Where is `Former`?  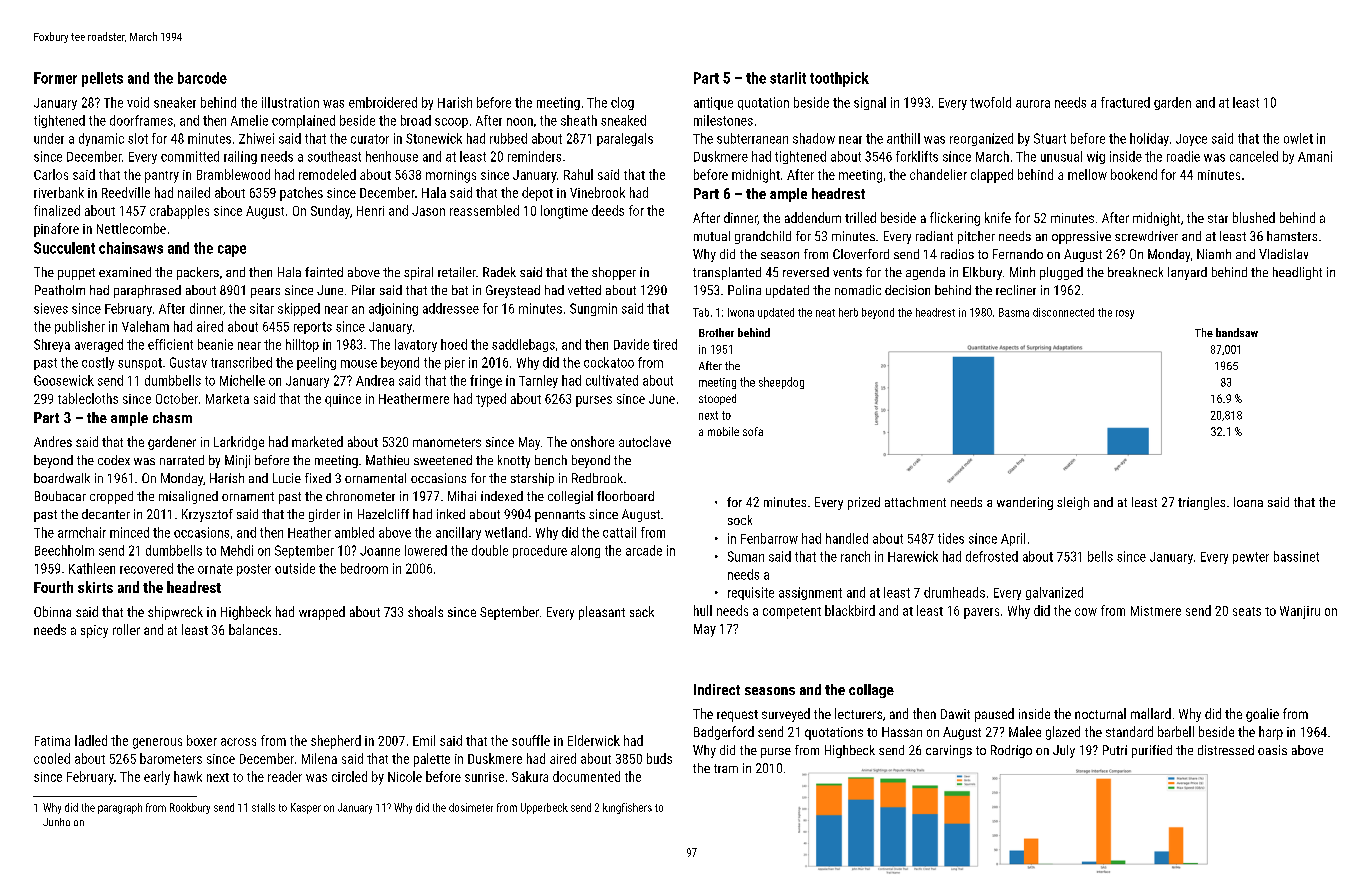
Former is located at coordinates (55, 78).
